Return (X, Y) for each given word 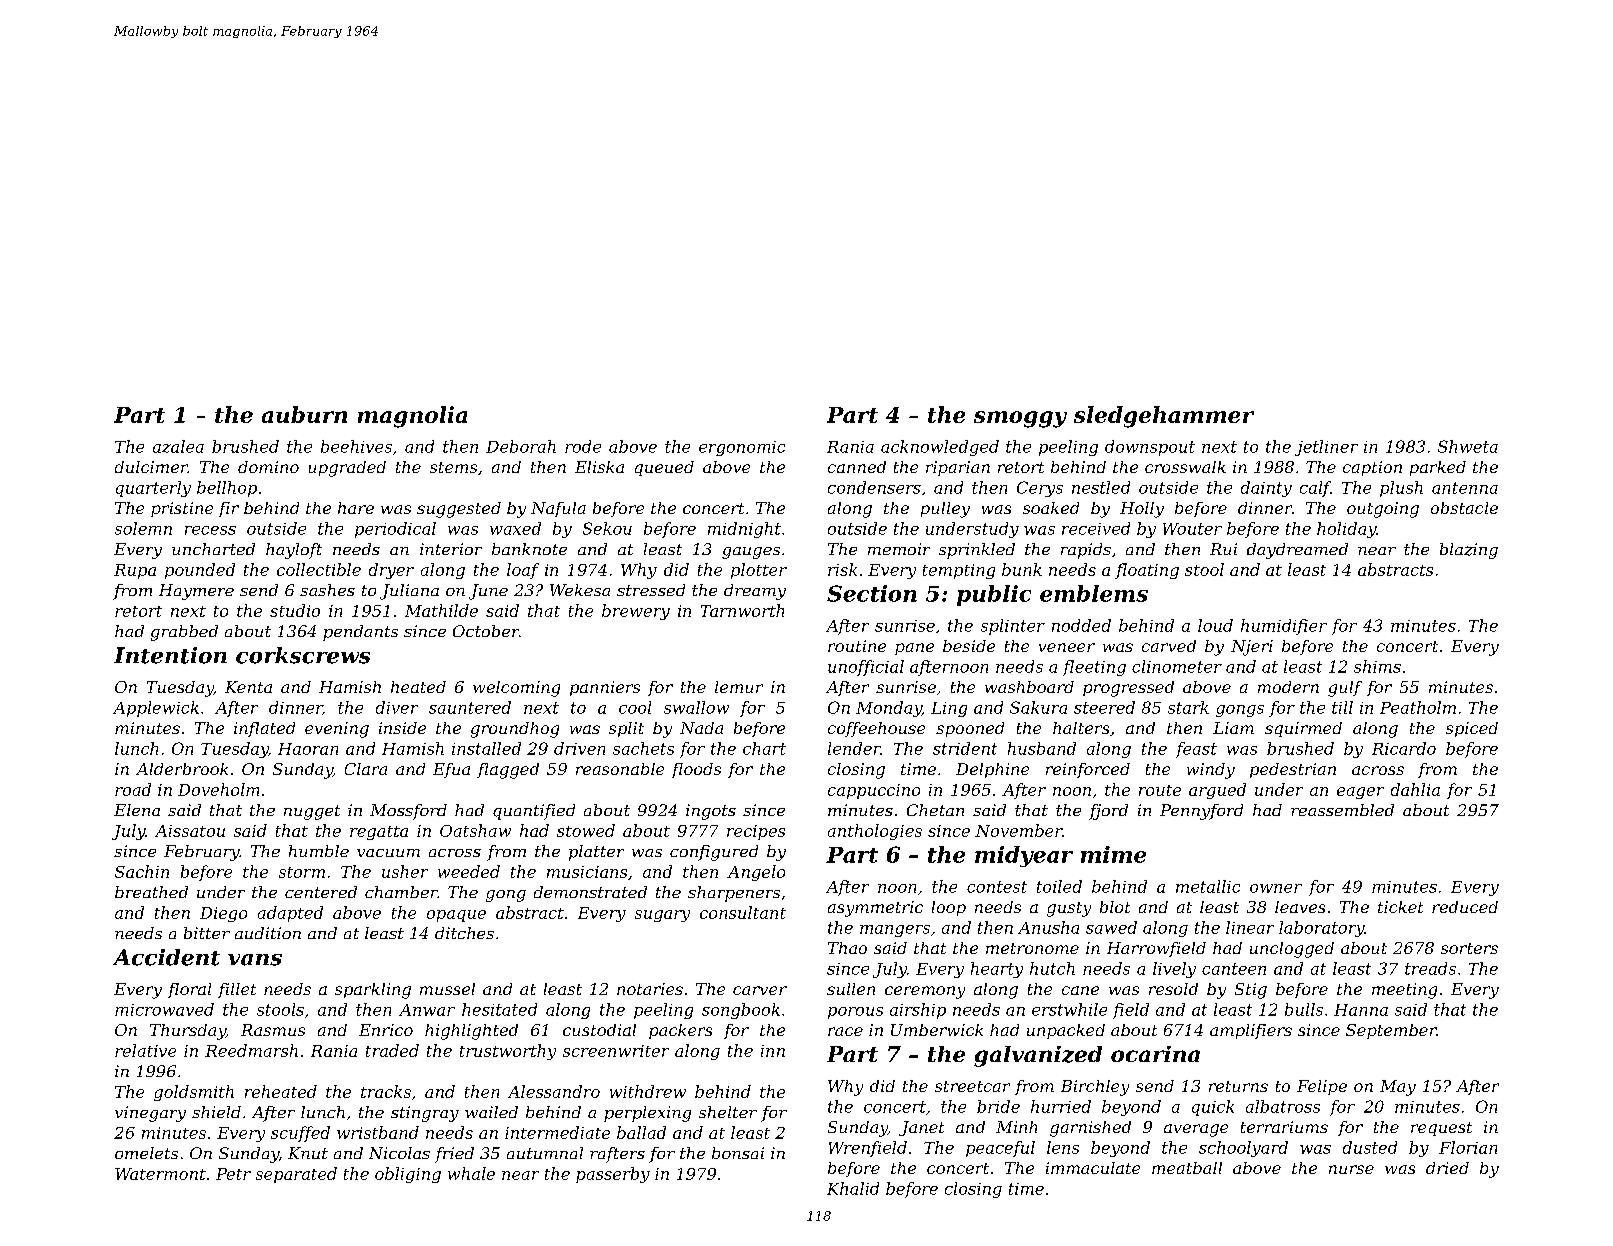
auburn (304, 414)
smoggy (1020, 419)
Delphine (992, 770)
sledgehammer (1164, 417)
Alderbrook (182, 769)
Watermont (160, 1174)
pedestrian (1293, 770)
